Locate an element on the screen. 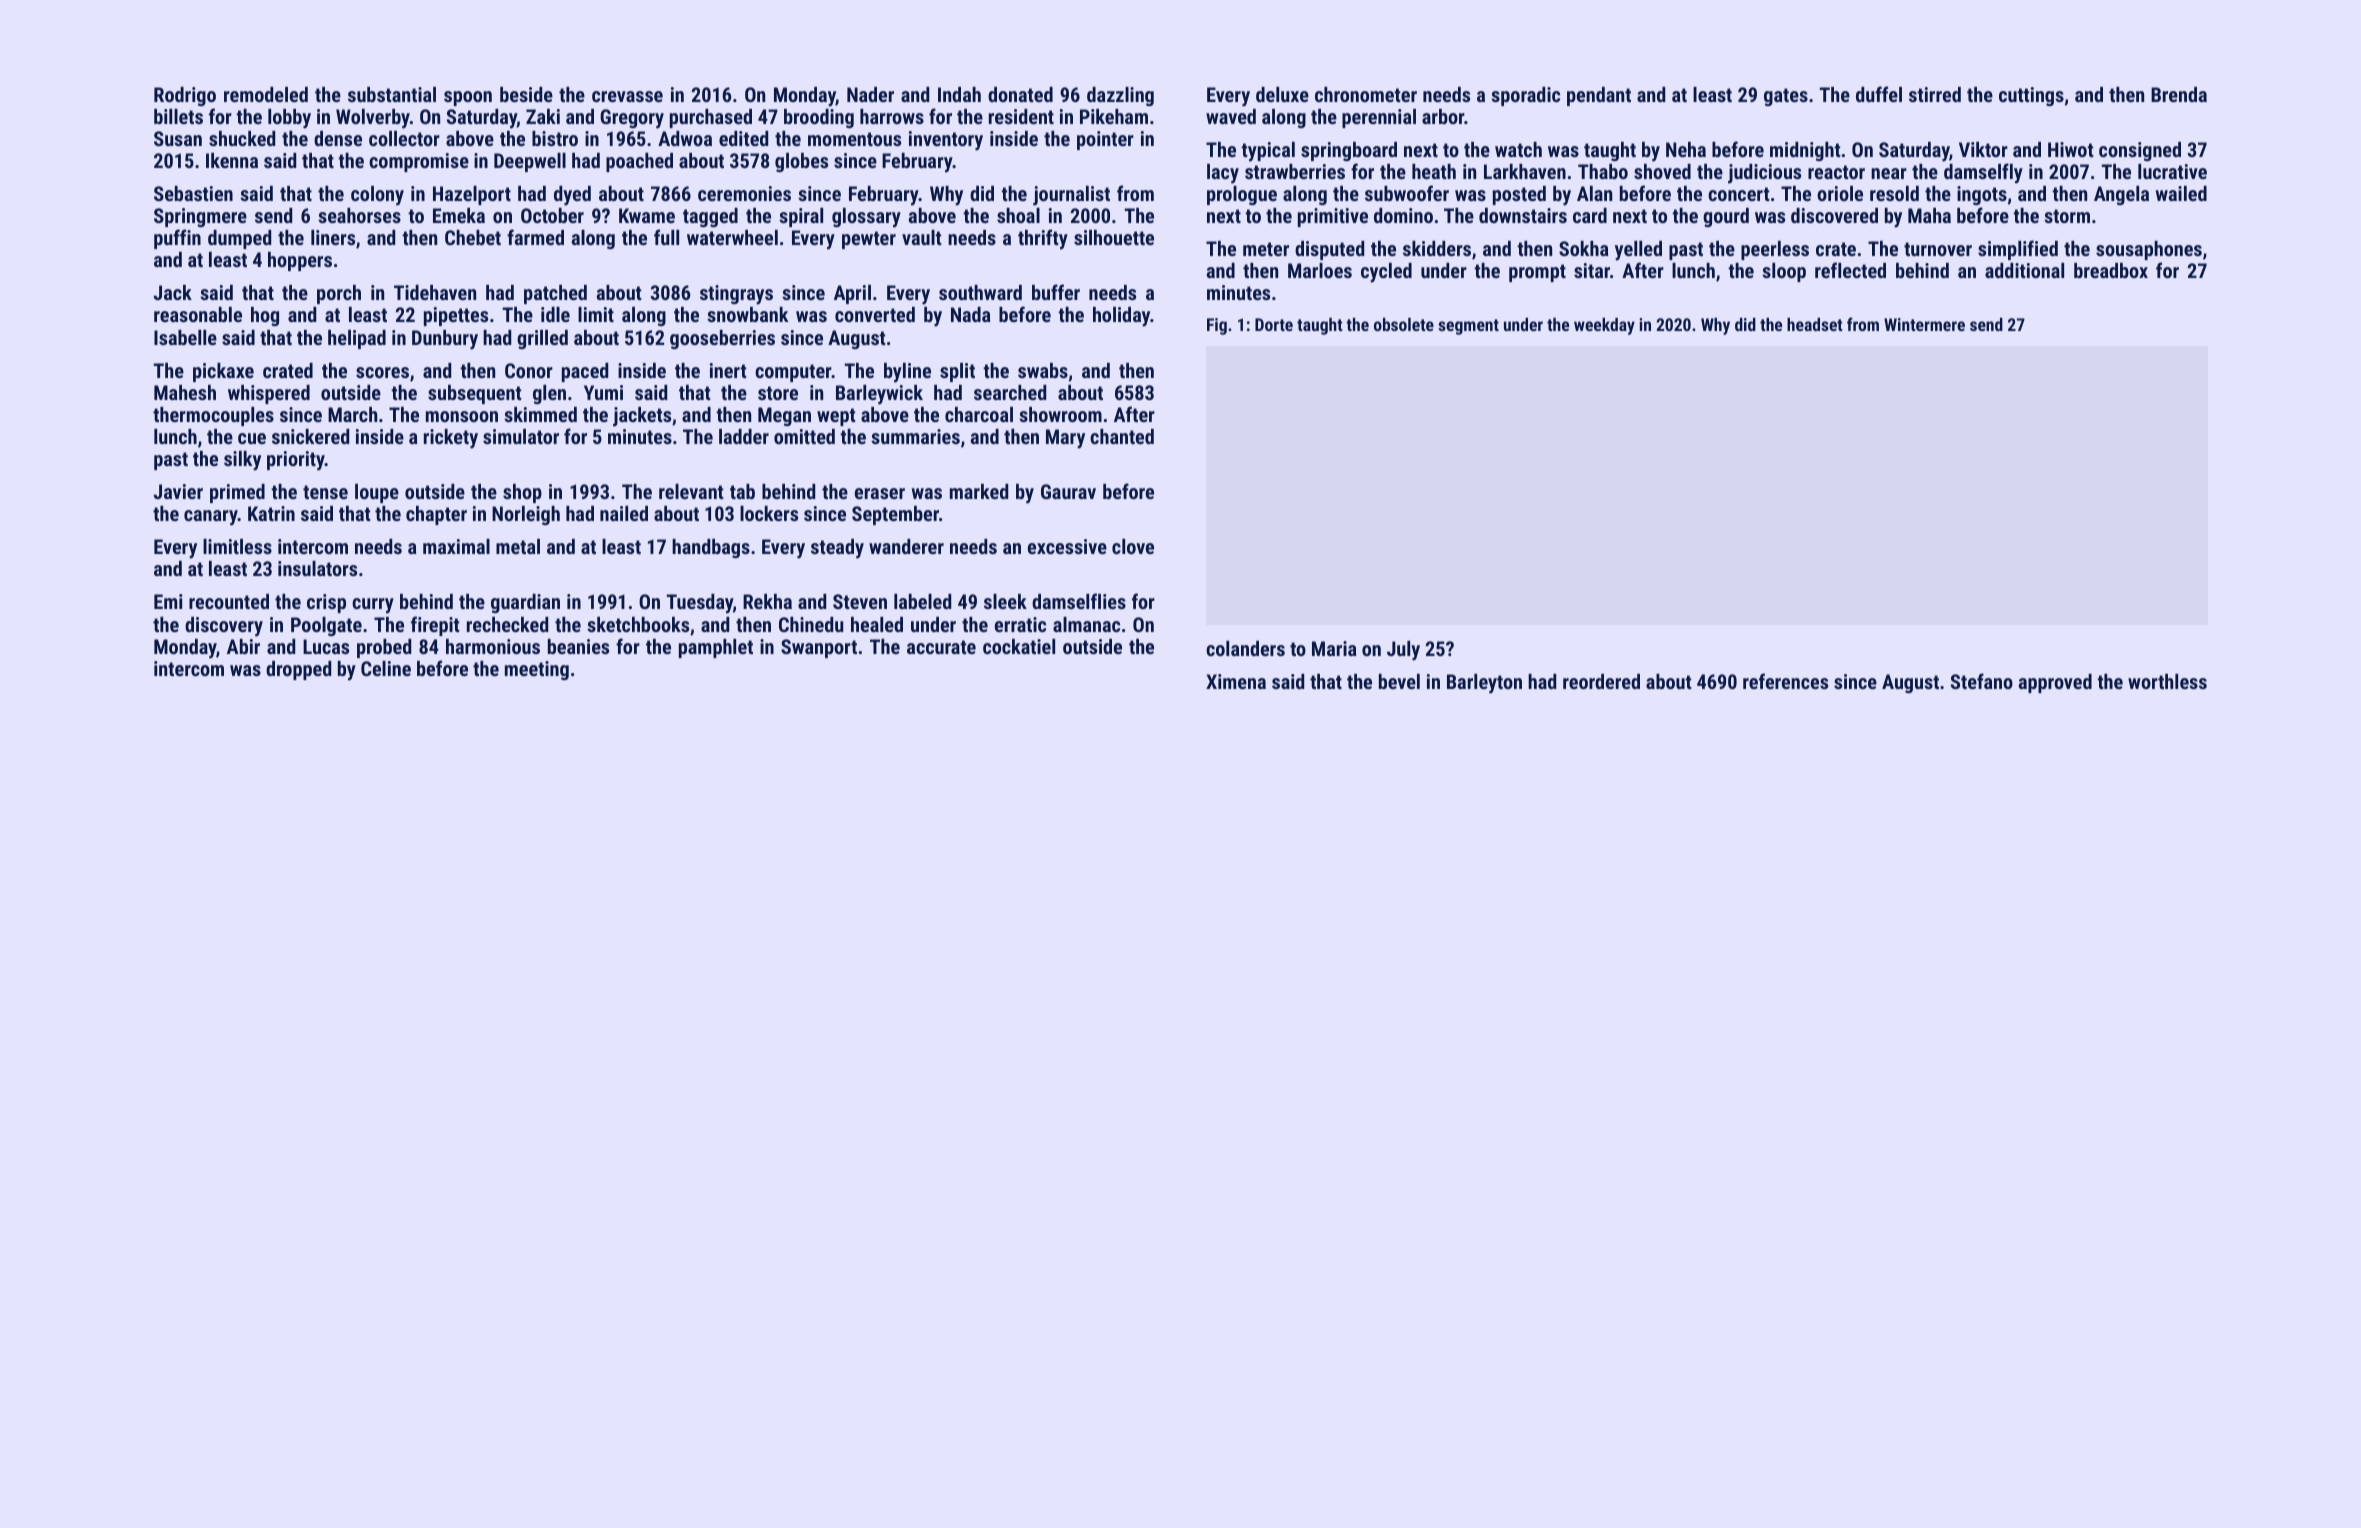 The height and width of the screenshot is (1528, 2361). Megan is located at coordinates (784, 416).
